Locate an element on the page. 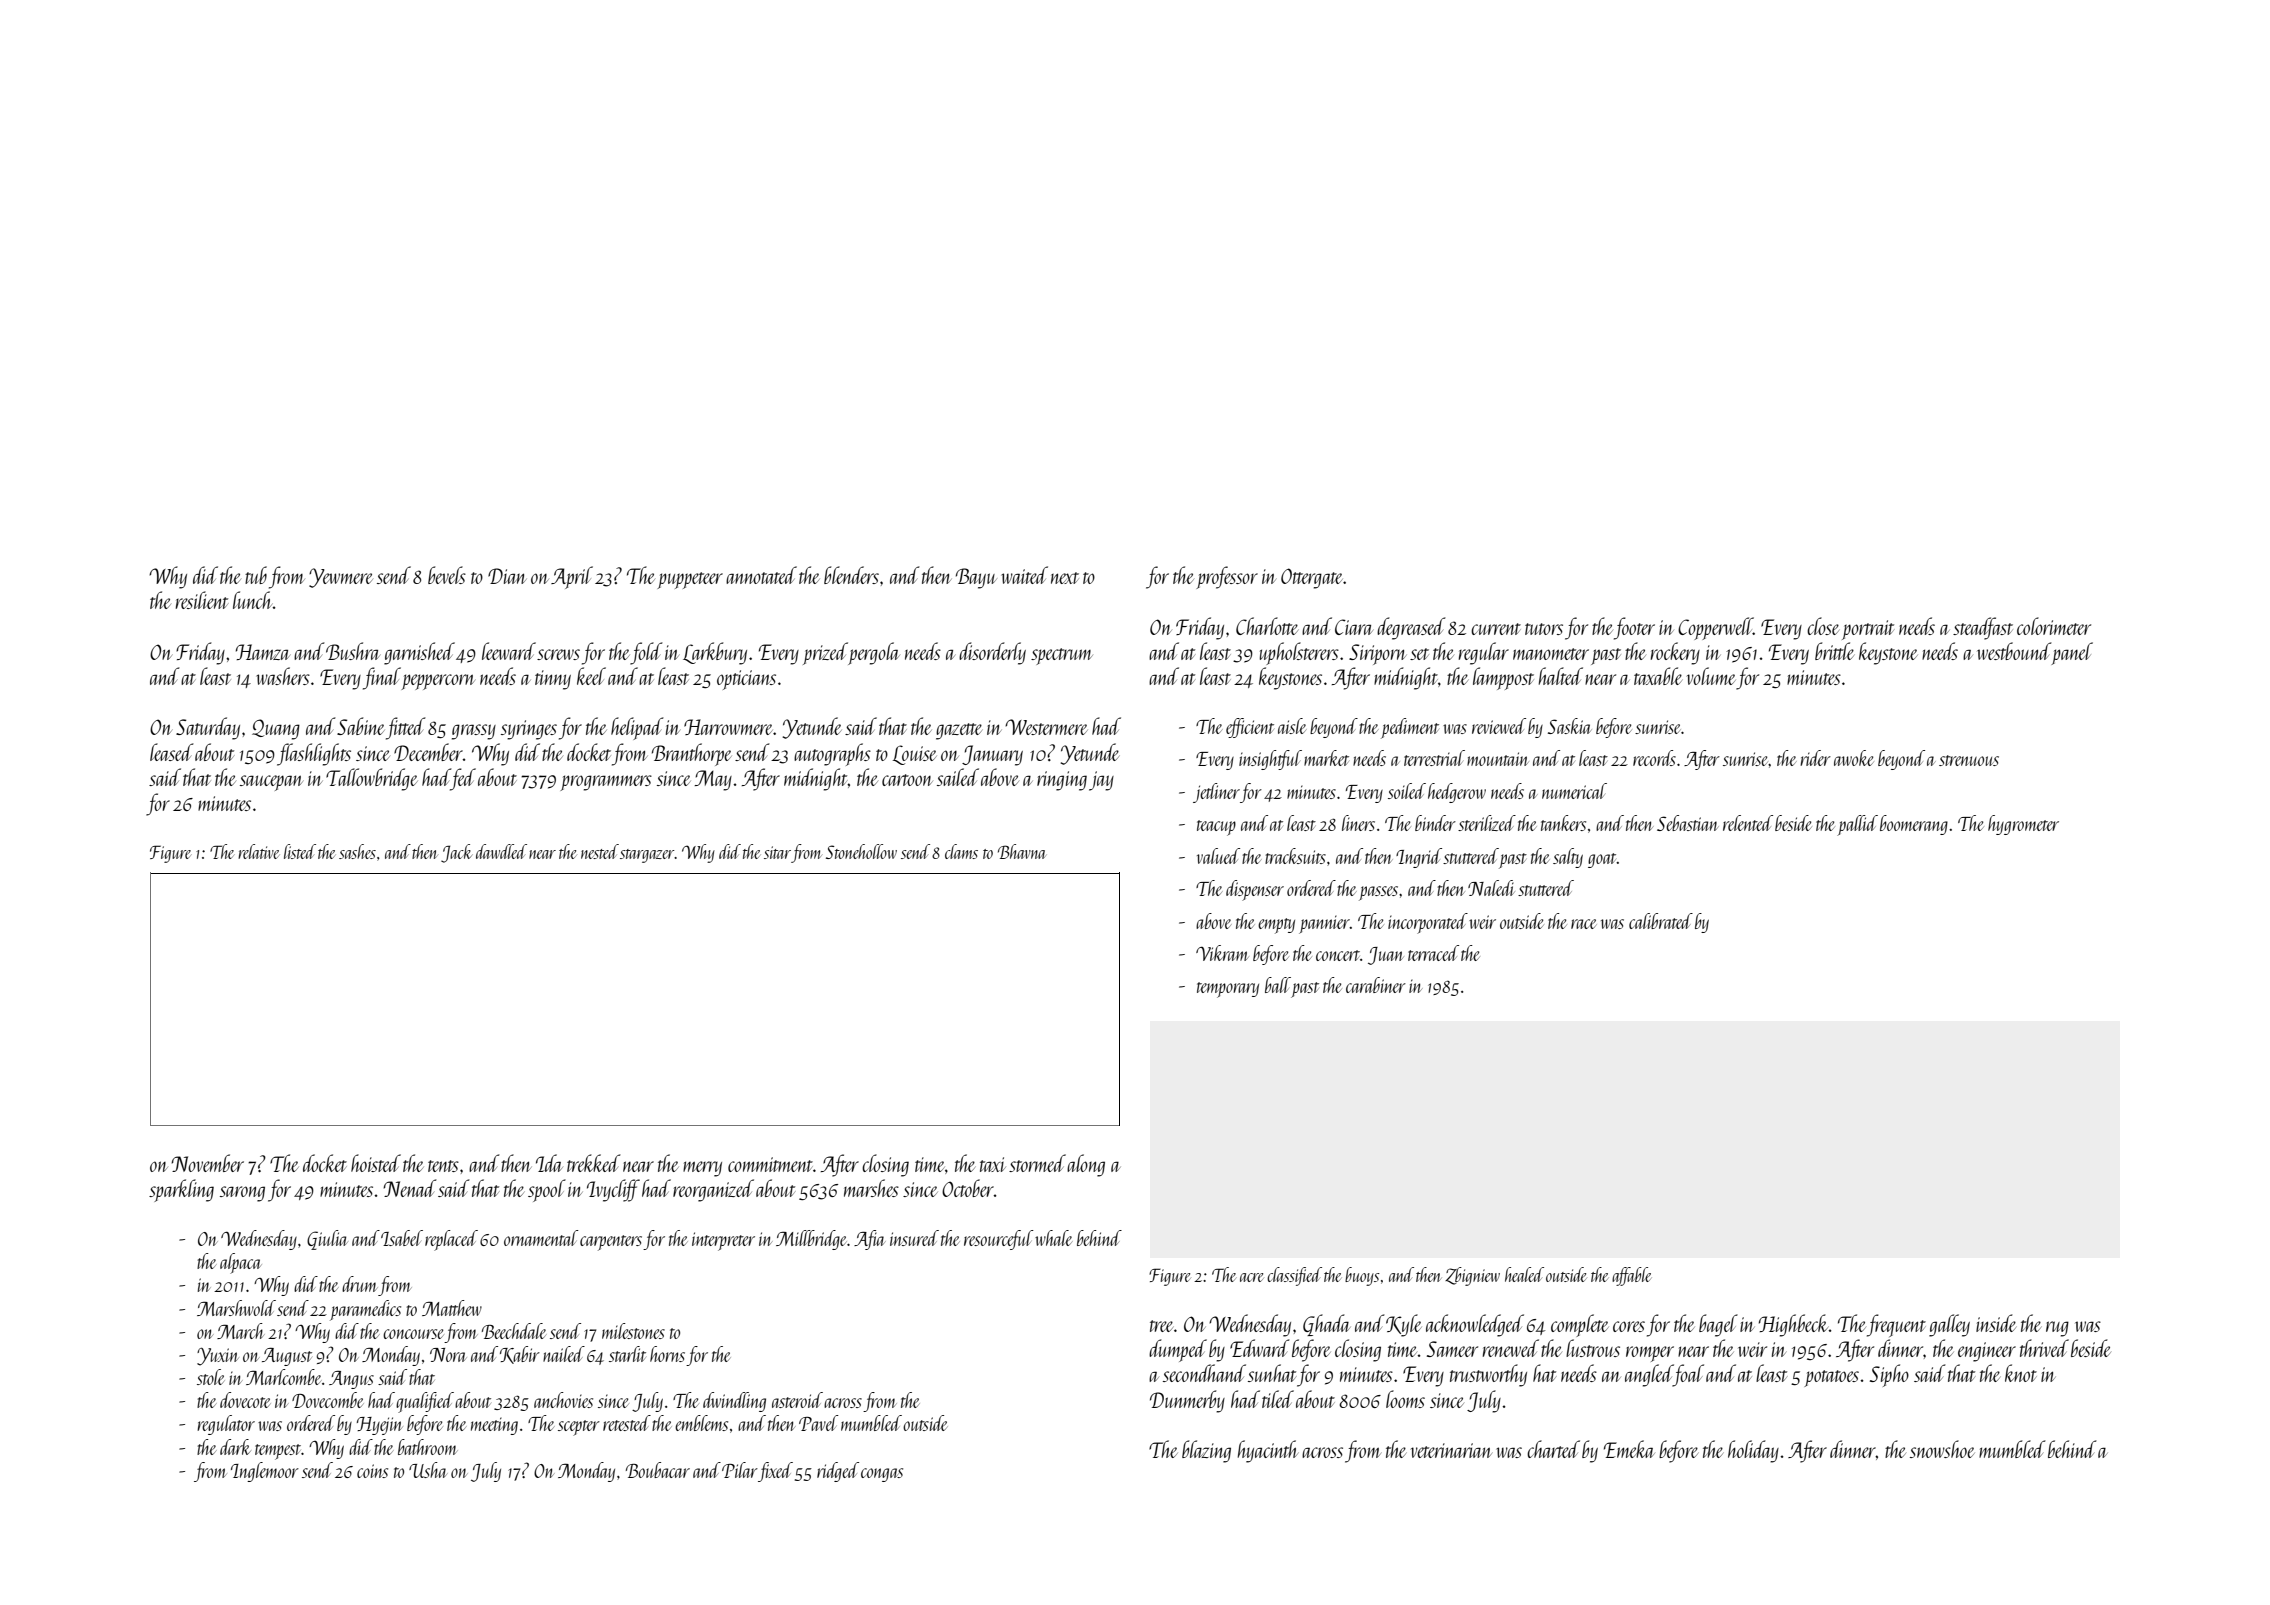 This page has height=1605, width=2270. carabiner is located at coordinates (1376, 985).
